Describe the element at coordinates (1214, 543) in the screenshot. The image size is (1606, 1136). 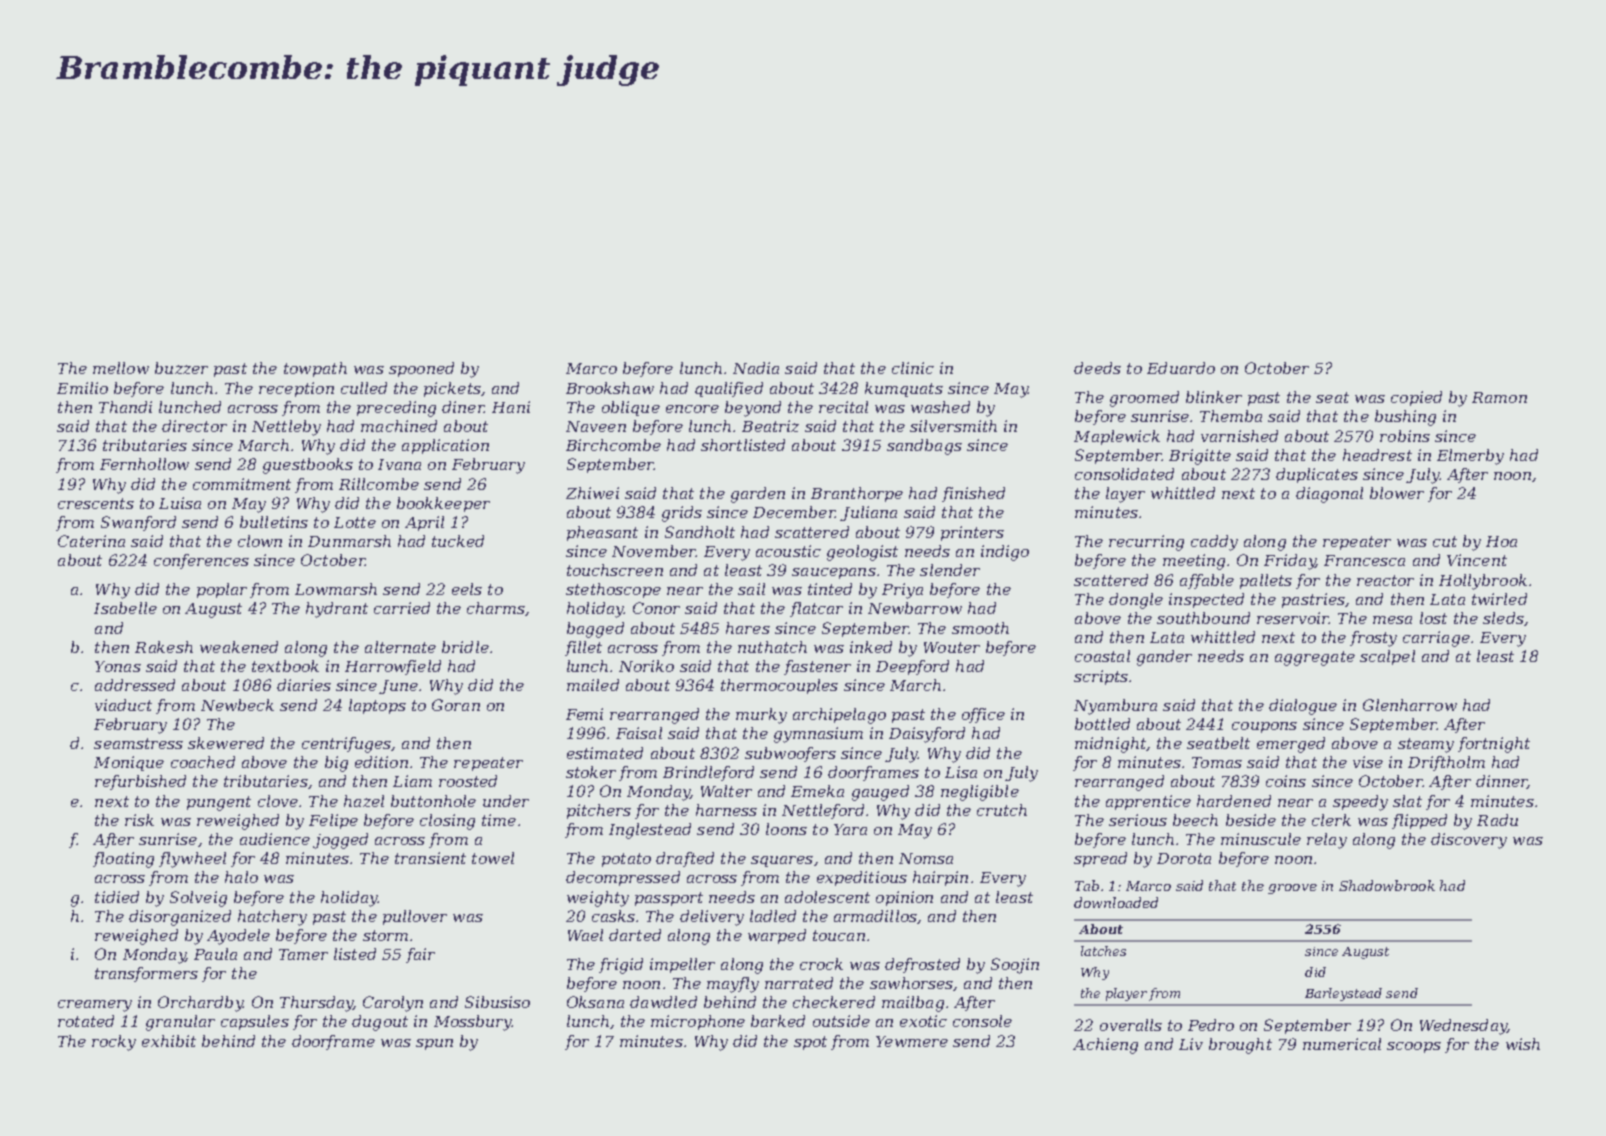
I see `caddy` at that location.
